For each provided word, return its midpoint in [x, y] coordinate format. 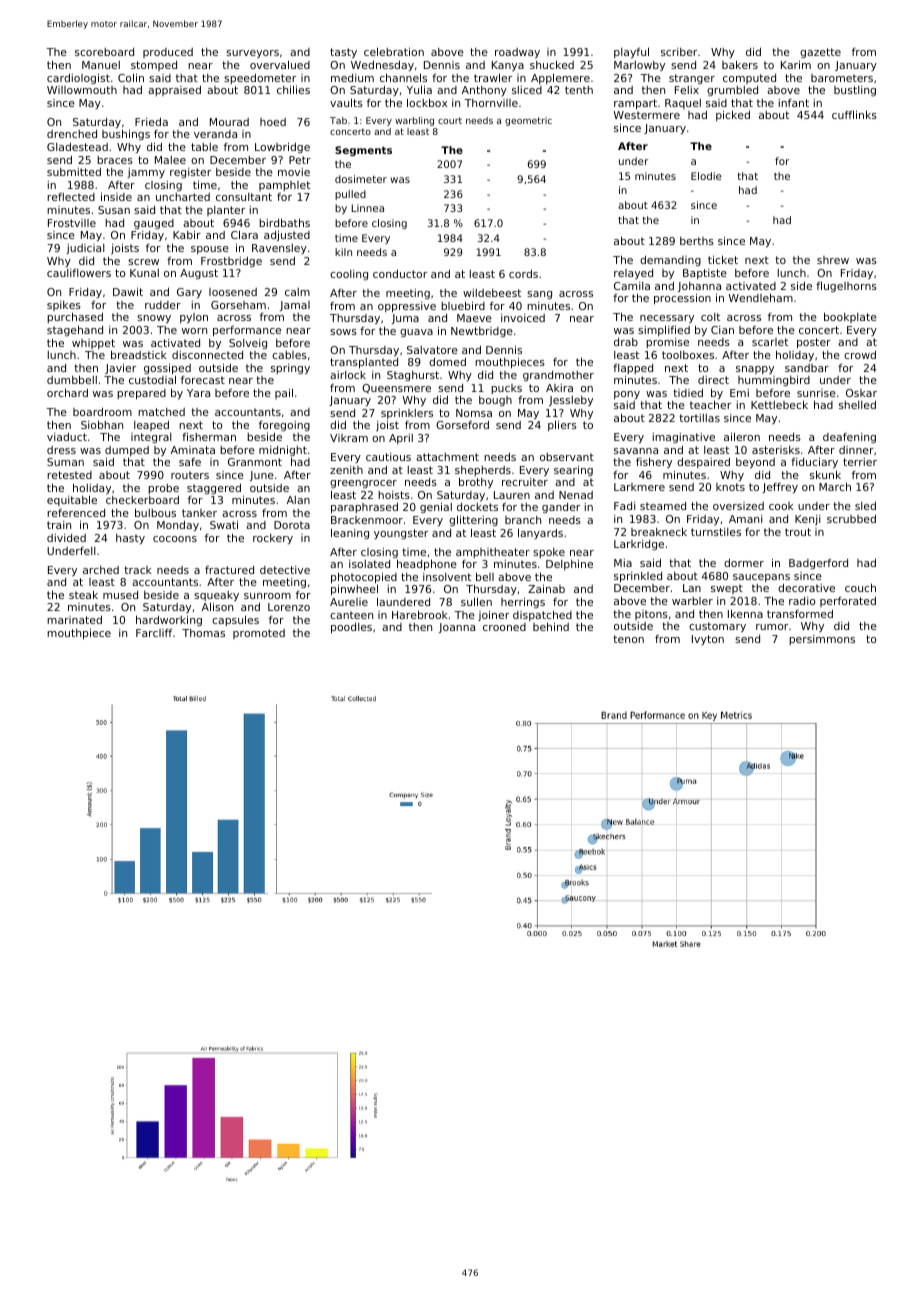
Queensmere [396, 389]
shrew [833, 260]
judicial [85, 249]
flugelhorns [846, 286]
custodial [152, 380]
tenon [628, 639]
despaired [703, 463]
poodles [351, 628]
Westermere [646, 115]
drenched [72, 134]
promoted [259, 634]
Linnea [368, 208]
